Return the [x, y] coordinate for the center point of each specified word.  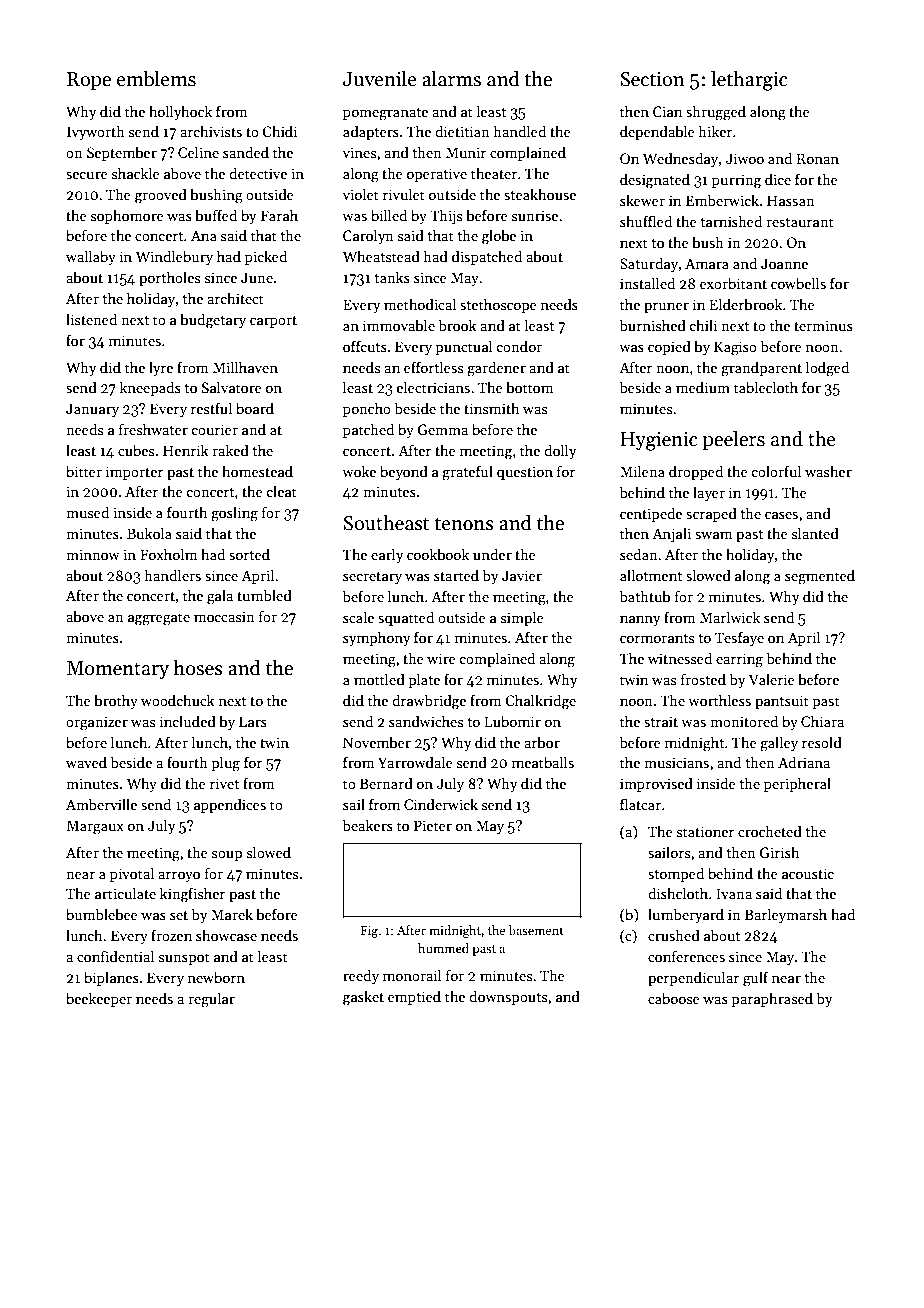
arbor [542, 742]
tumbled [264, 595]
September [122, 153]
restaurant [800, 222]
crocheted [770, 831]
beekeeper [99, 999]
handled [520, 131]
